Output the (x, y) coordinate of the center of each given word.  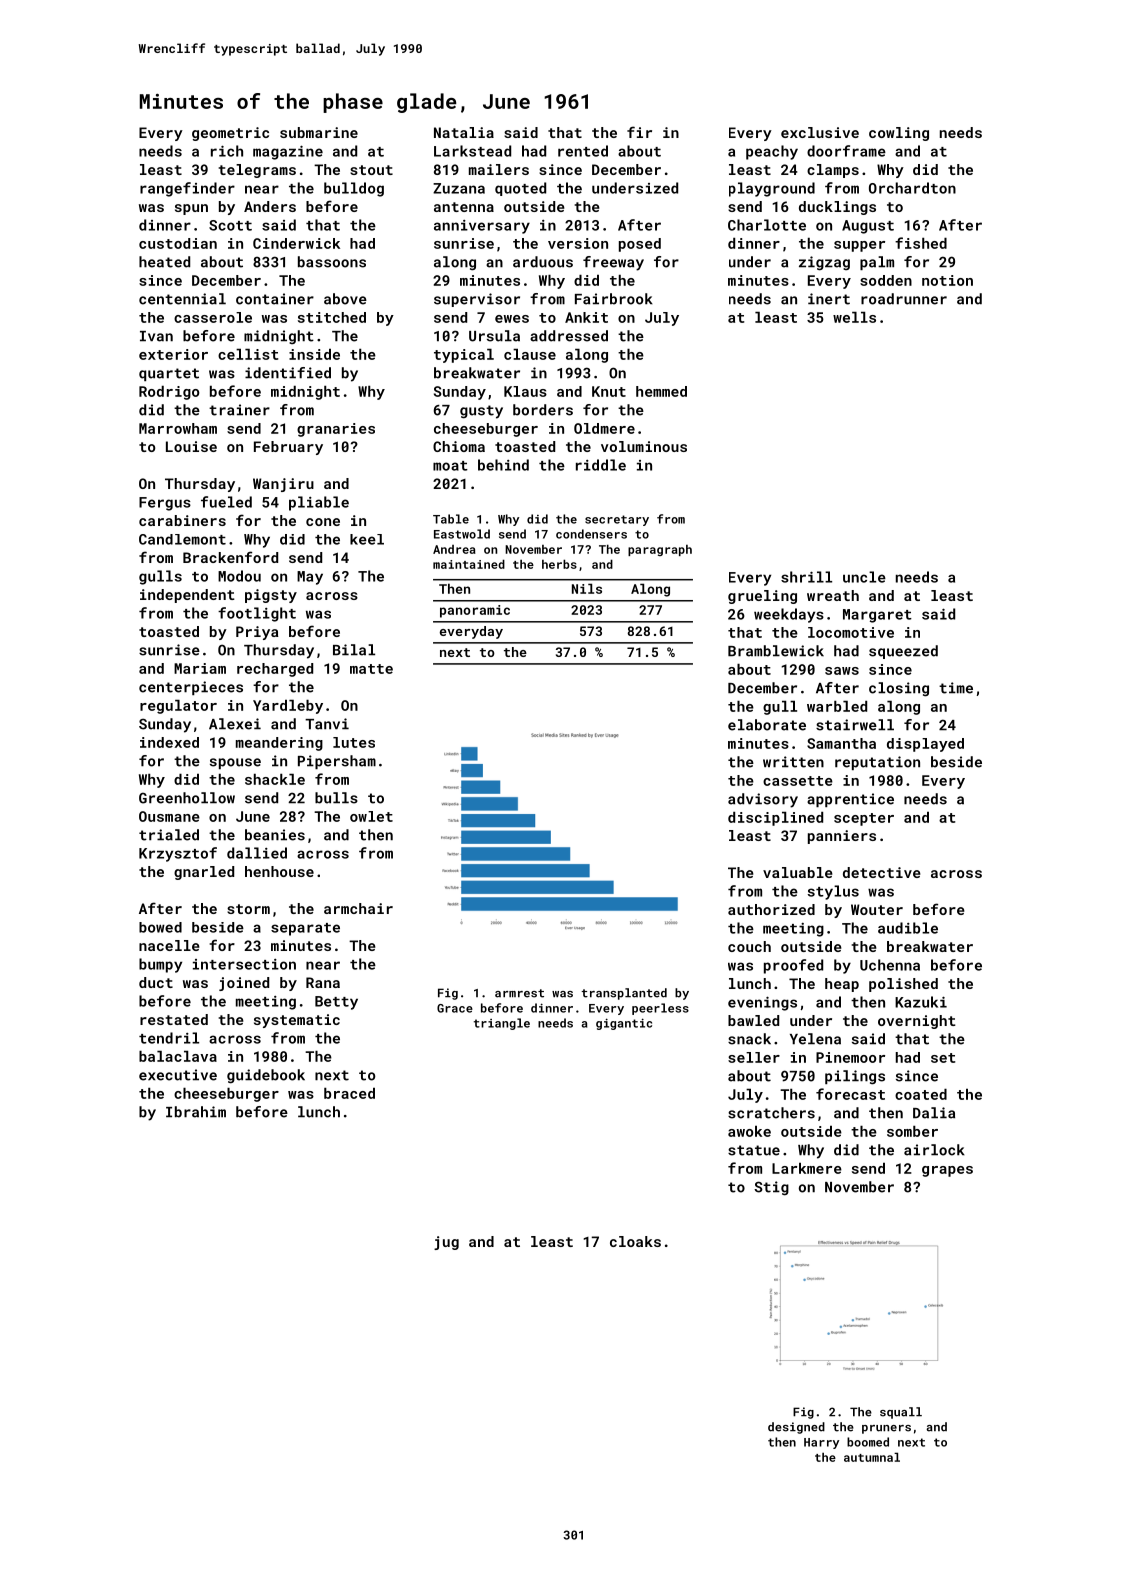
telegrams (257, 171)
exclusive (820, 132)
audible (908, 928)
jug (446, 1243)
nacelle (169, 945)
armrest (519, 993)
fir (639, 132)
